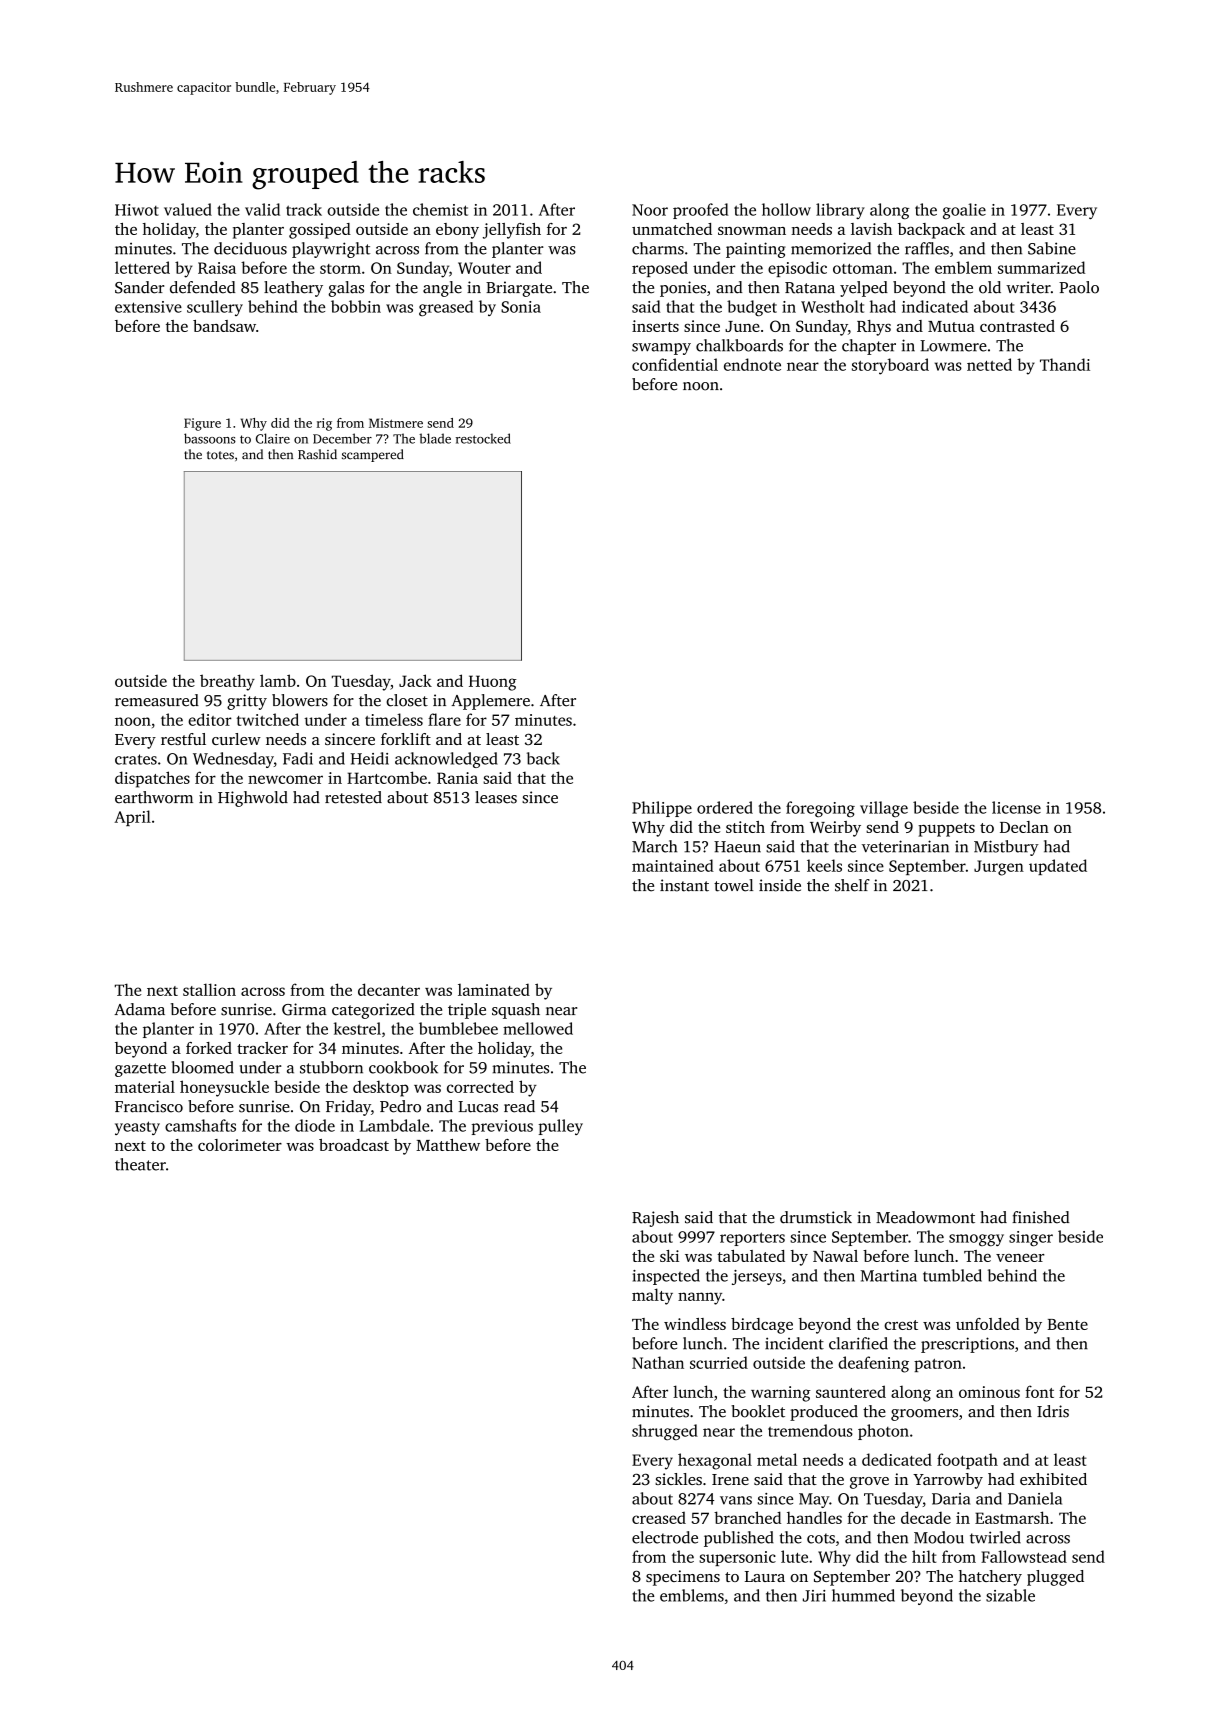 This document has height=1730, width=1223. What do you see at coordinates (320, 231) in the document?
I see `gossiped` at bounding box center [320, 231].
